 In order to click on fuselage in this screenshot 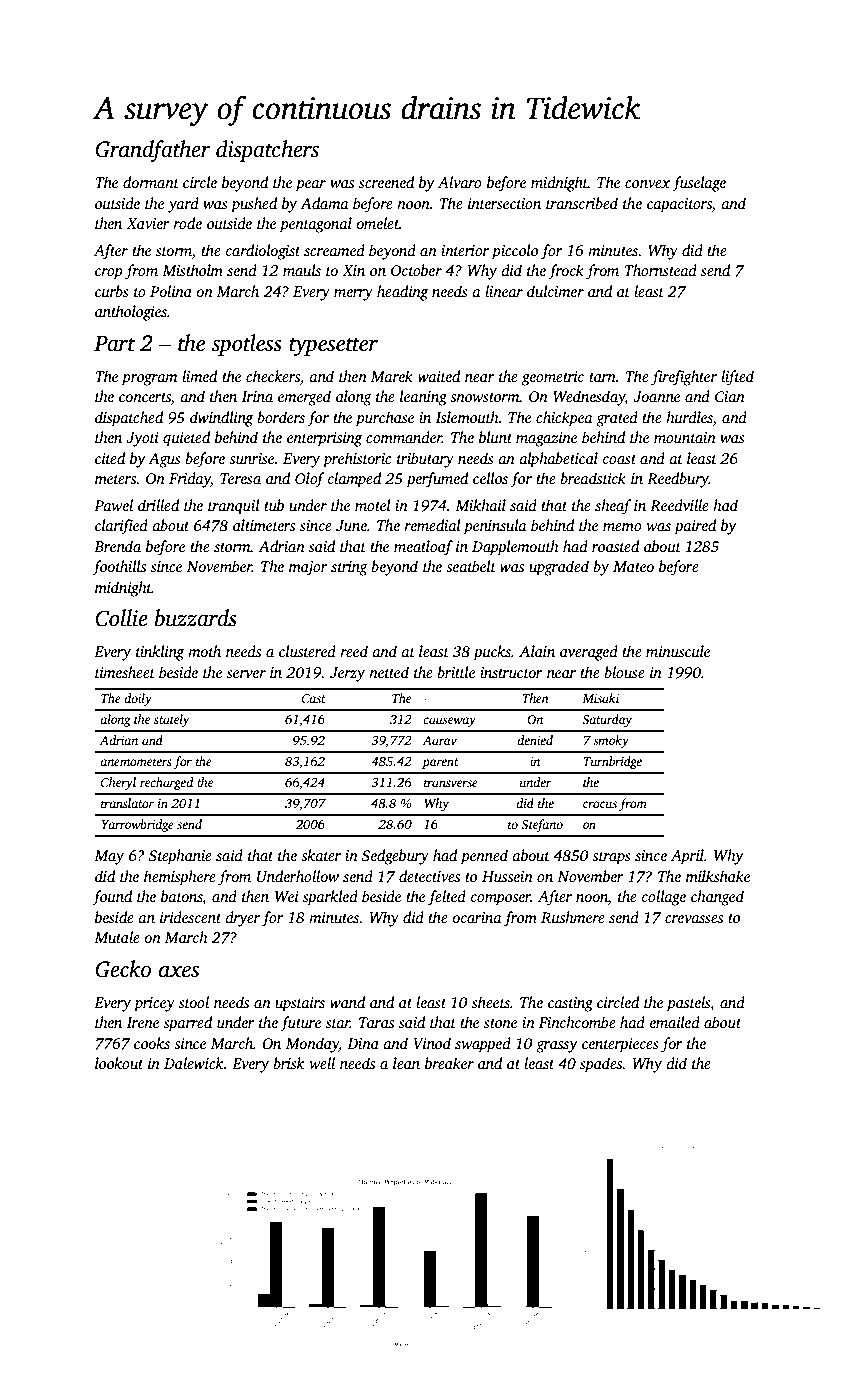, I will do `click(699, 184)`.
